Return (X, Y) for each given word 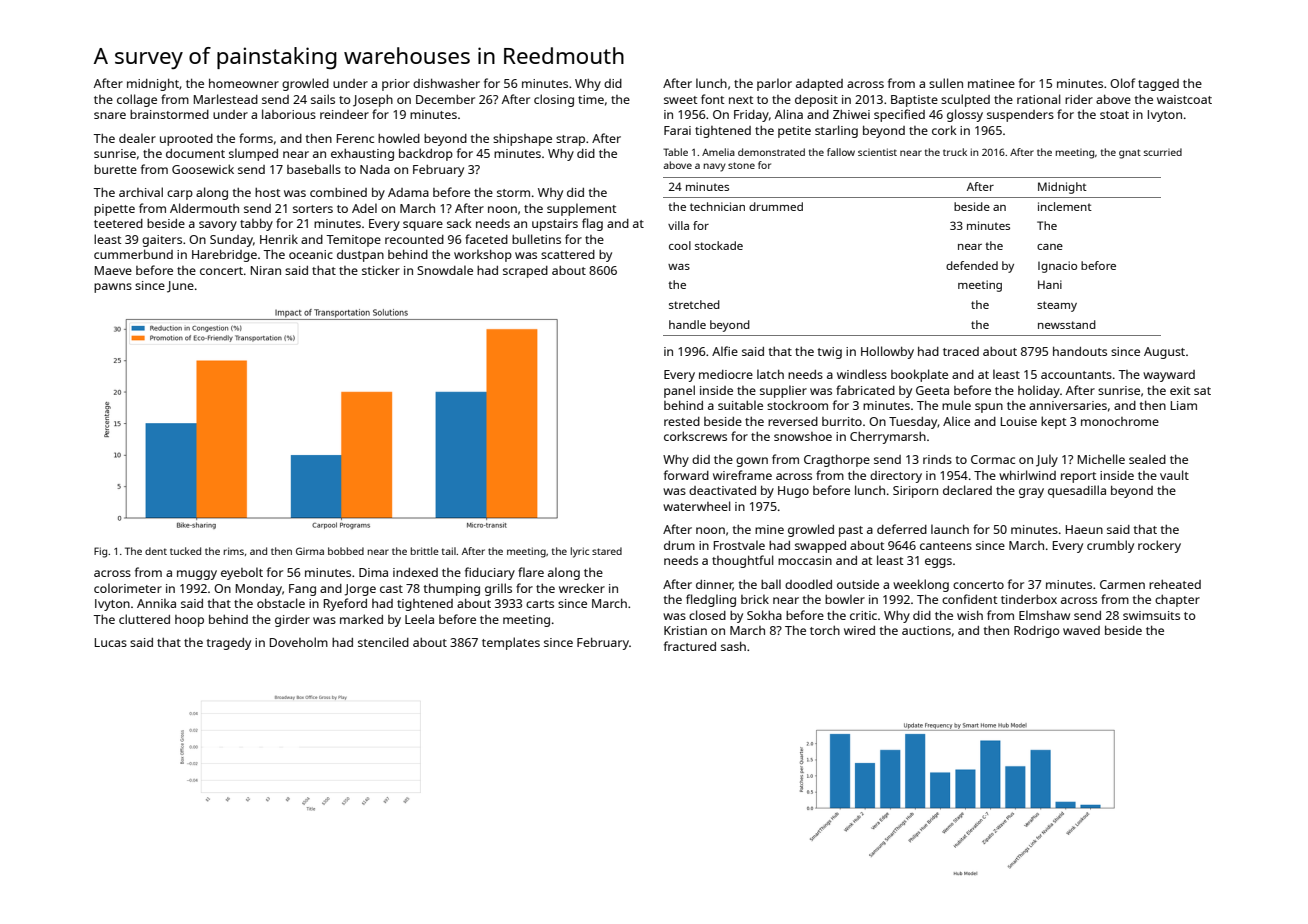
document (195, 153)
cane (1050, 247)
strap (570, 140)
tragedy (229, 644)
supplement (582, 209)
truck (955, 152)
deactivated (722, 490)
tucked (185, 551)
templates (511, 643)
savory (218, 226)
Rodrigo (1037, 632)
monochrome (1120, 421)
